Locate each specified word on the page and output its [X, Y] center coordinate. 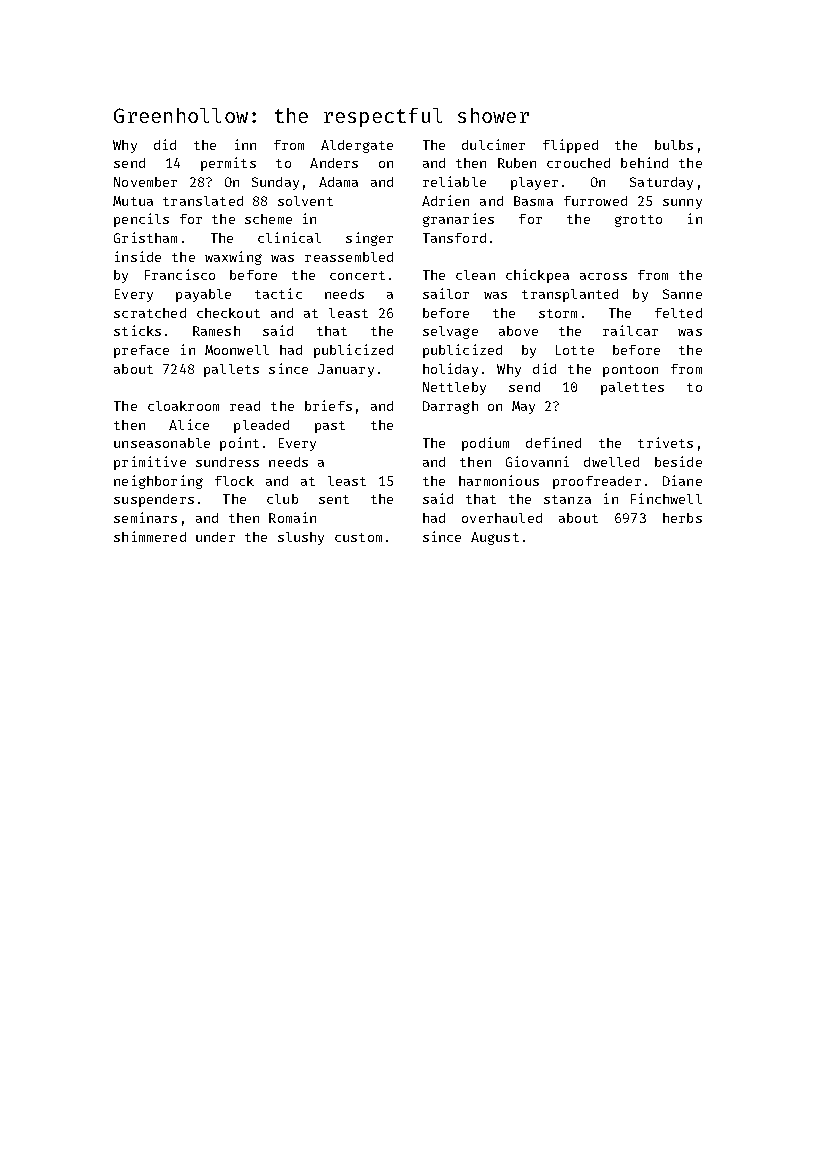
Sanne [682, 294]
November [145, 182]
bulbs [674, 145]
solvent [305, 201]
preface [141, 351]
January [346, 370]
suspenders [154, 500]
